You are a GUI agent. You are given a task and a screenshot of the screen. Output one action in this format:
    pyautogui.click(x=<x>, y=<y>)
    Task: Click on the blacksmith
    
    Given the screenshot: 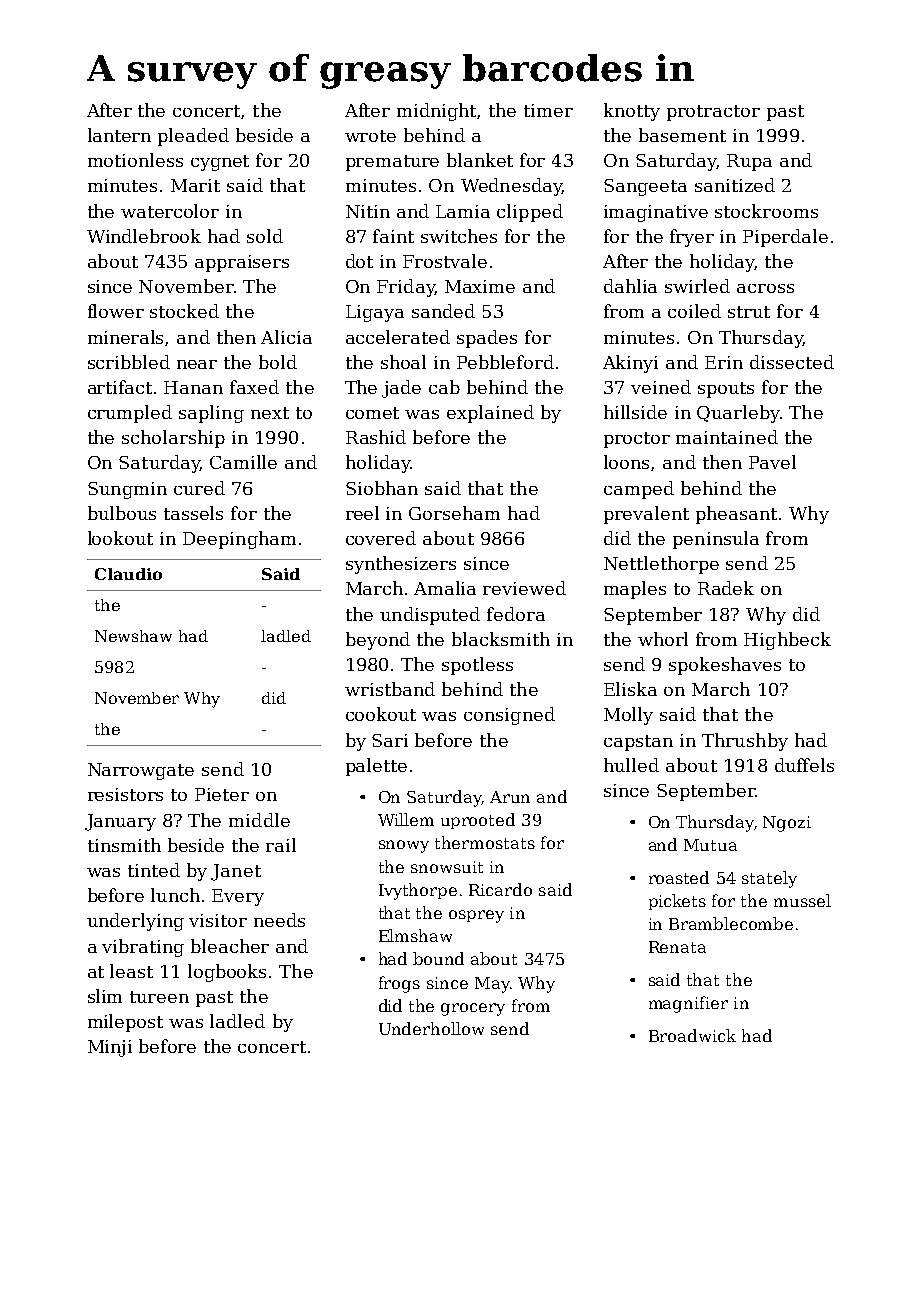 What is the action you would take?
    pyautogui.click(x=501, y=639)
